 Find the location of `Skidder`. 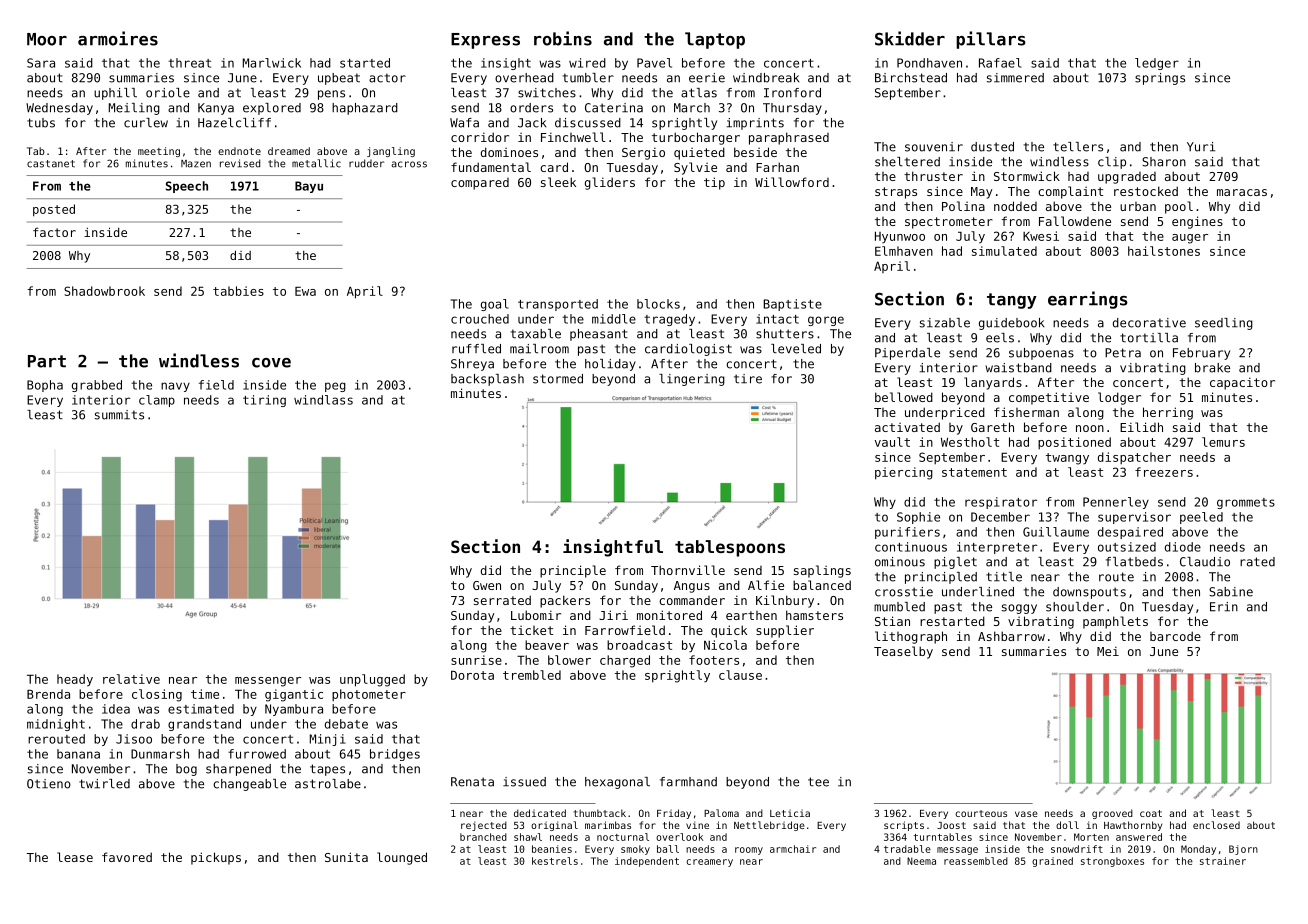

Skidder is located at coordinates (910, 38).
